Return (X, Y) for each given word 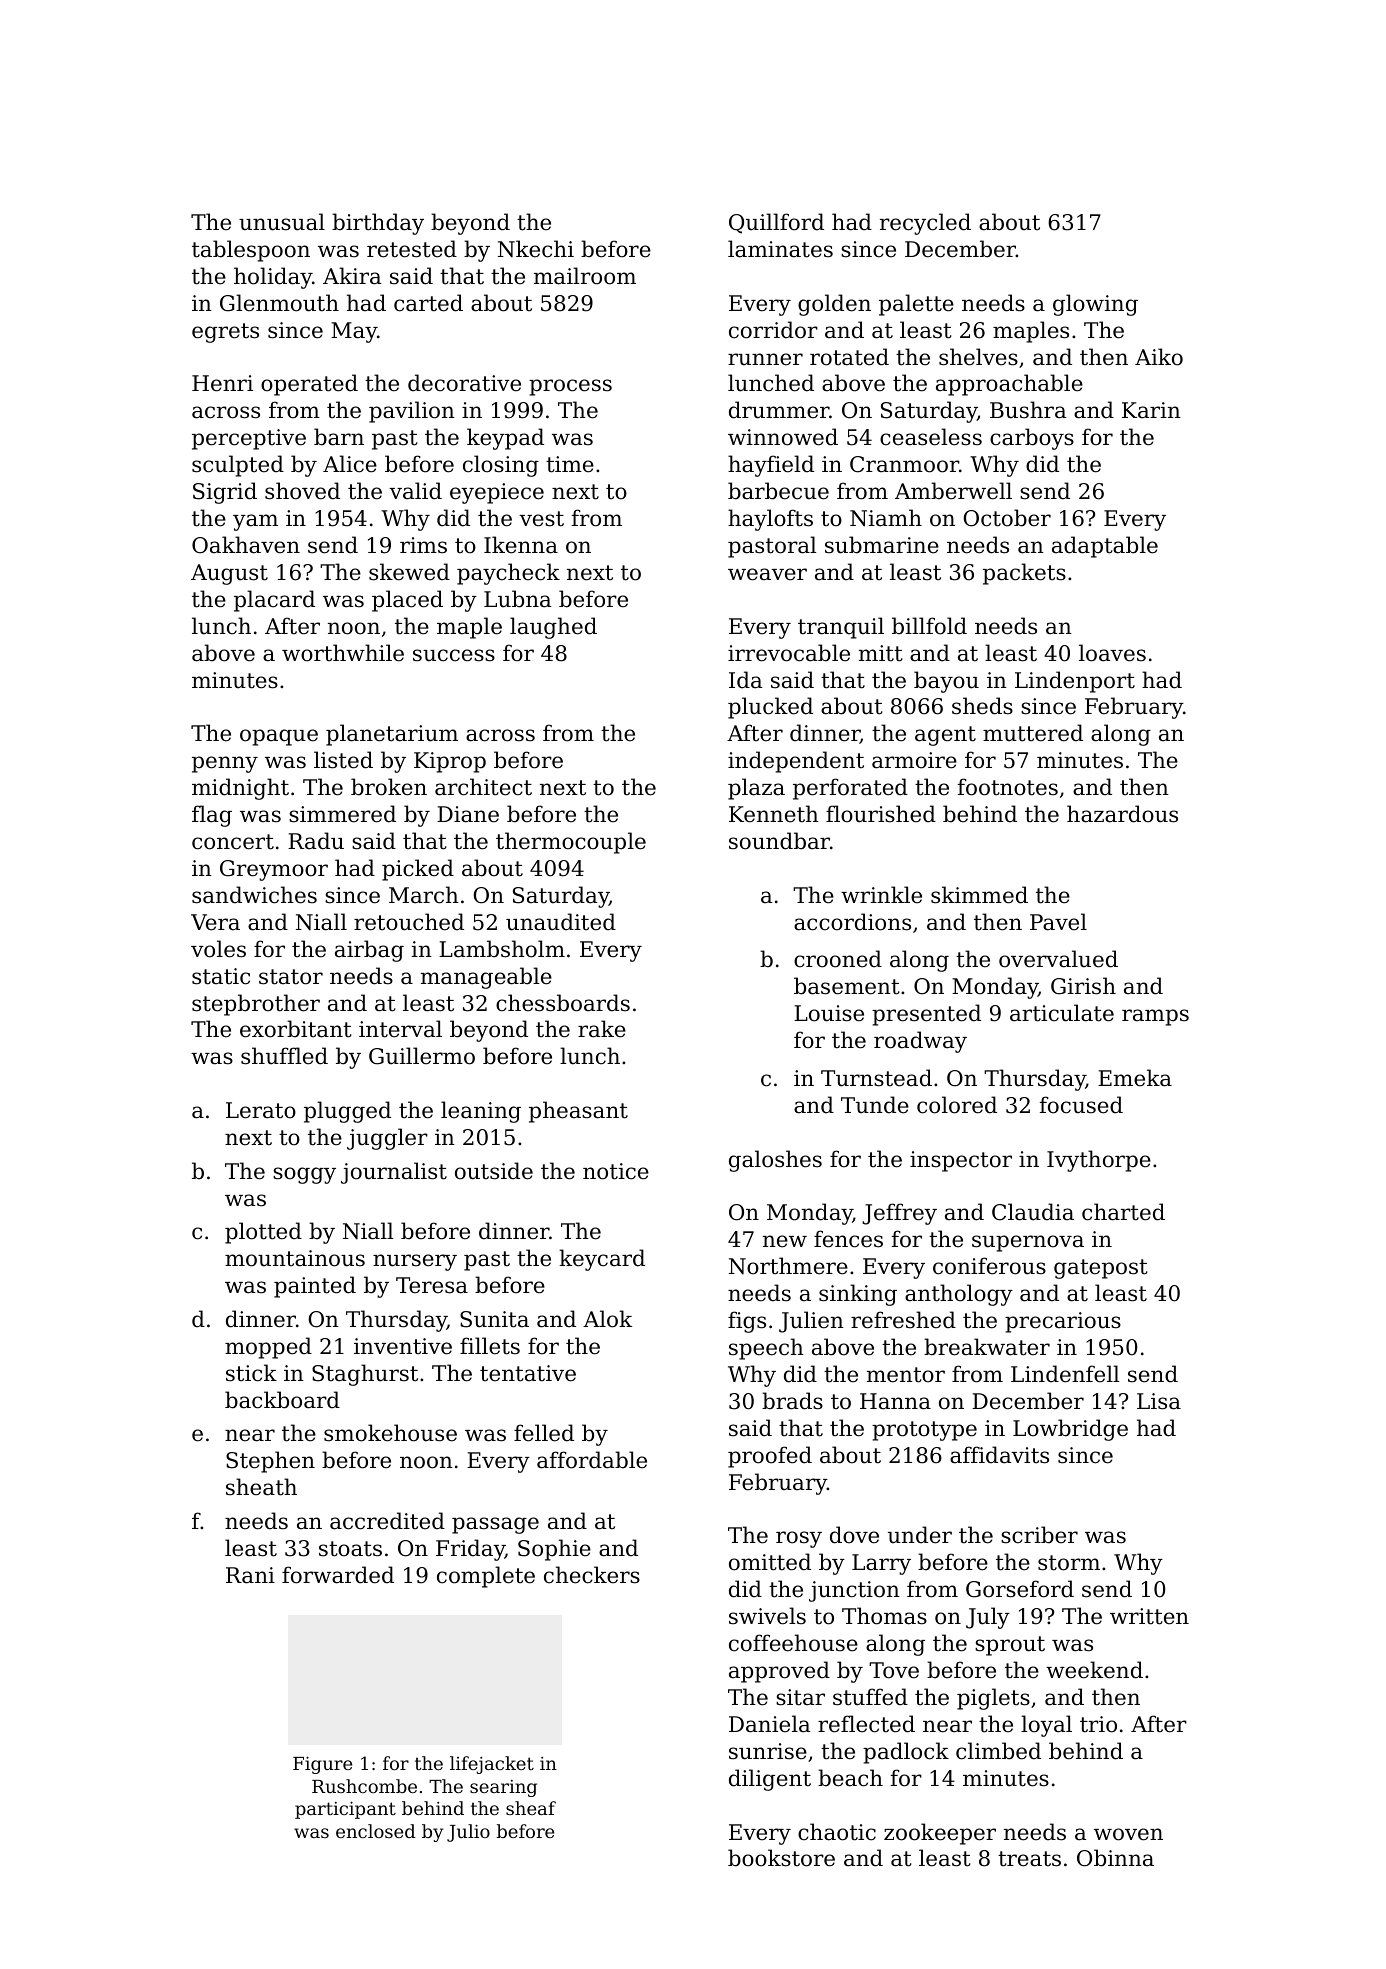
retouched (409, 922)
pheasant (578, 1112)
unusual (282, 222)
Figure (322, 1765)
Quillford (776, 223)
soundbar (779, 841)
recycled (925, 224)
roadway (920, 1042)
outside (494, 1171)
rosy (799, 1539)
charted (1123, 1212)
